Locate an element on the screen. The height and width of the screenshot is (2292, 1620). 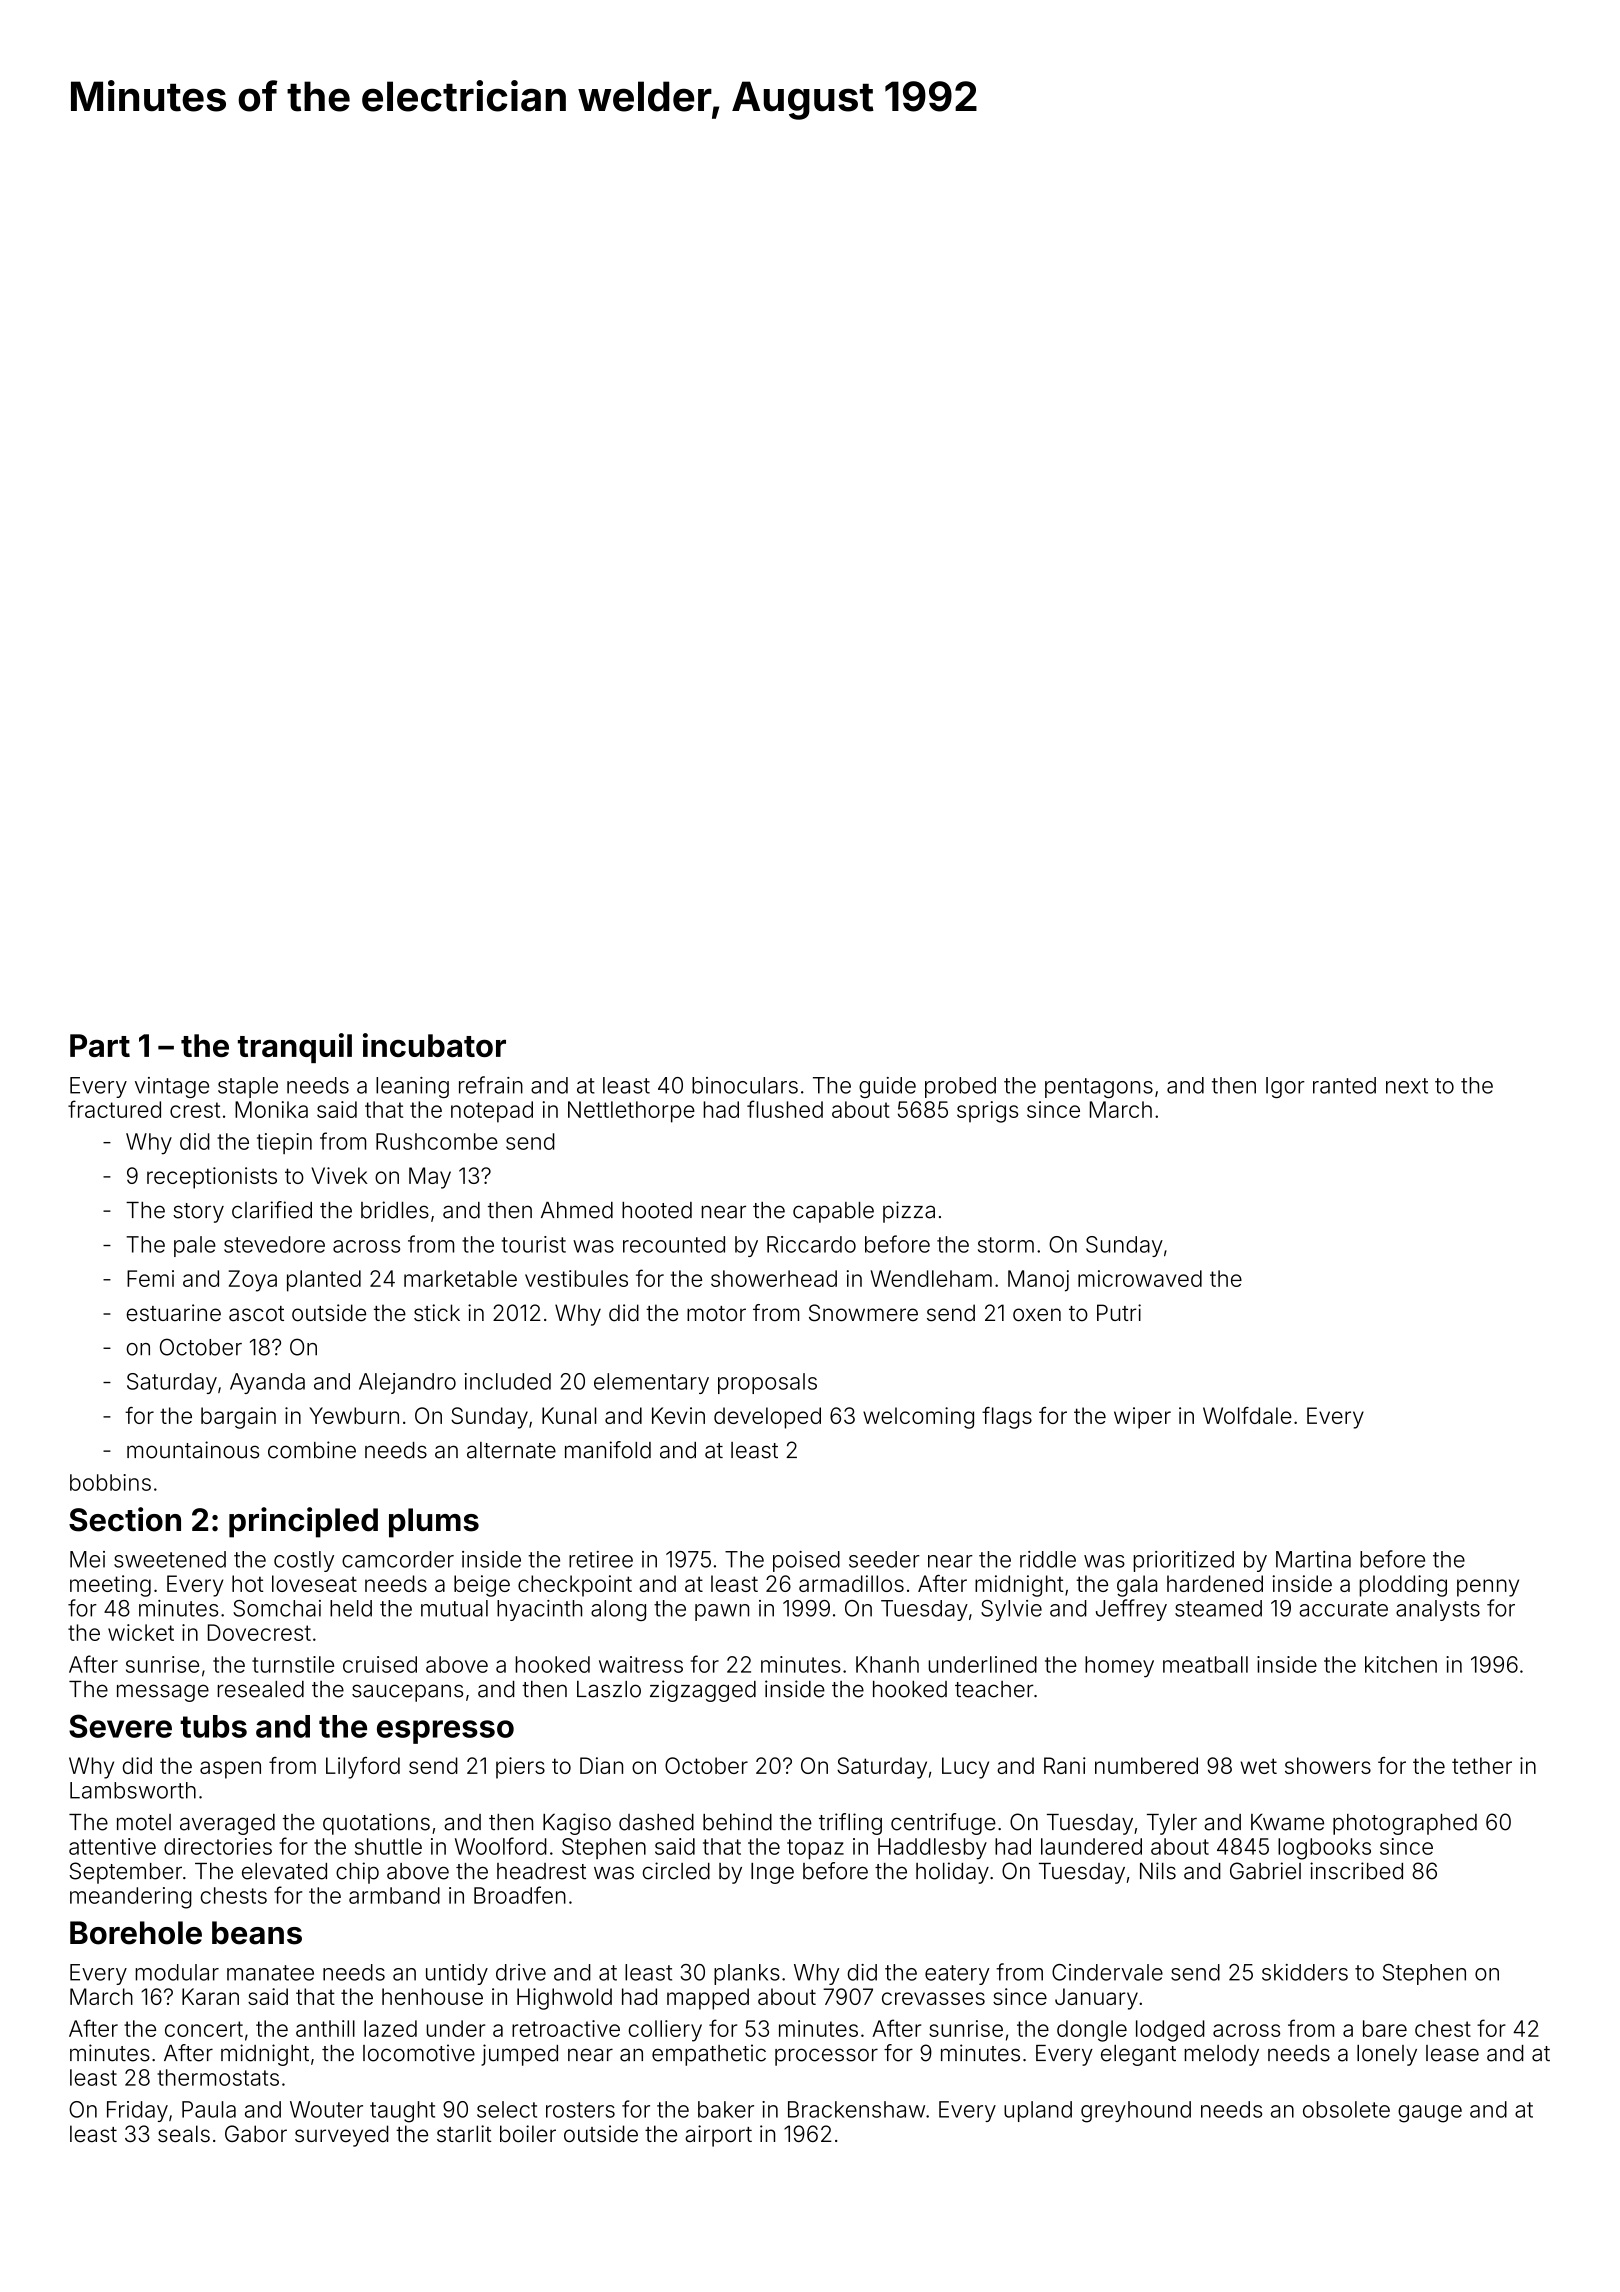
retiree is located at coordinates (601, 1559).
